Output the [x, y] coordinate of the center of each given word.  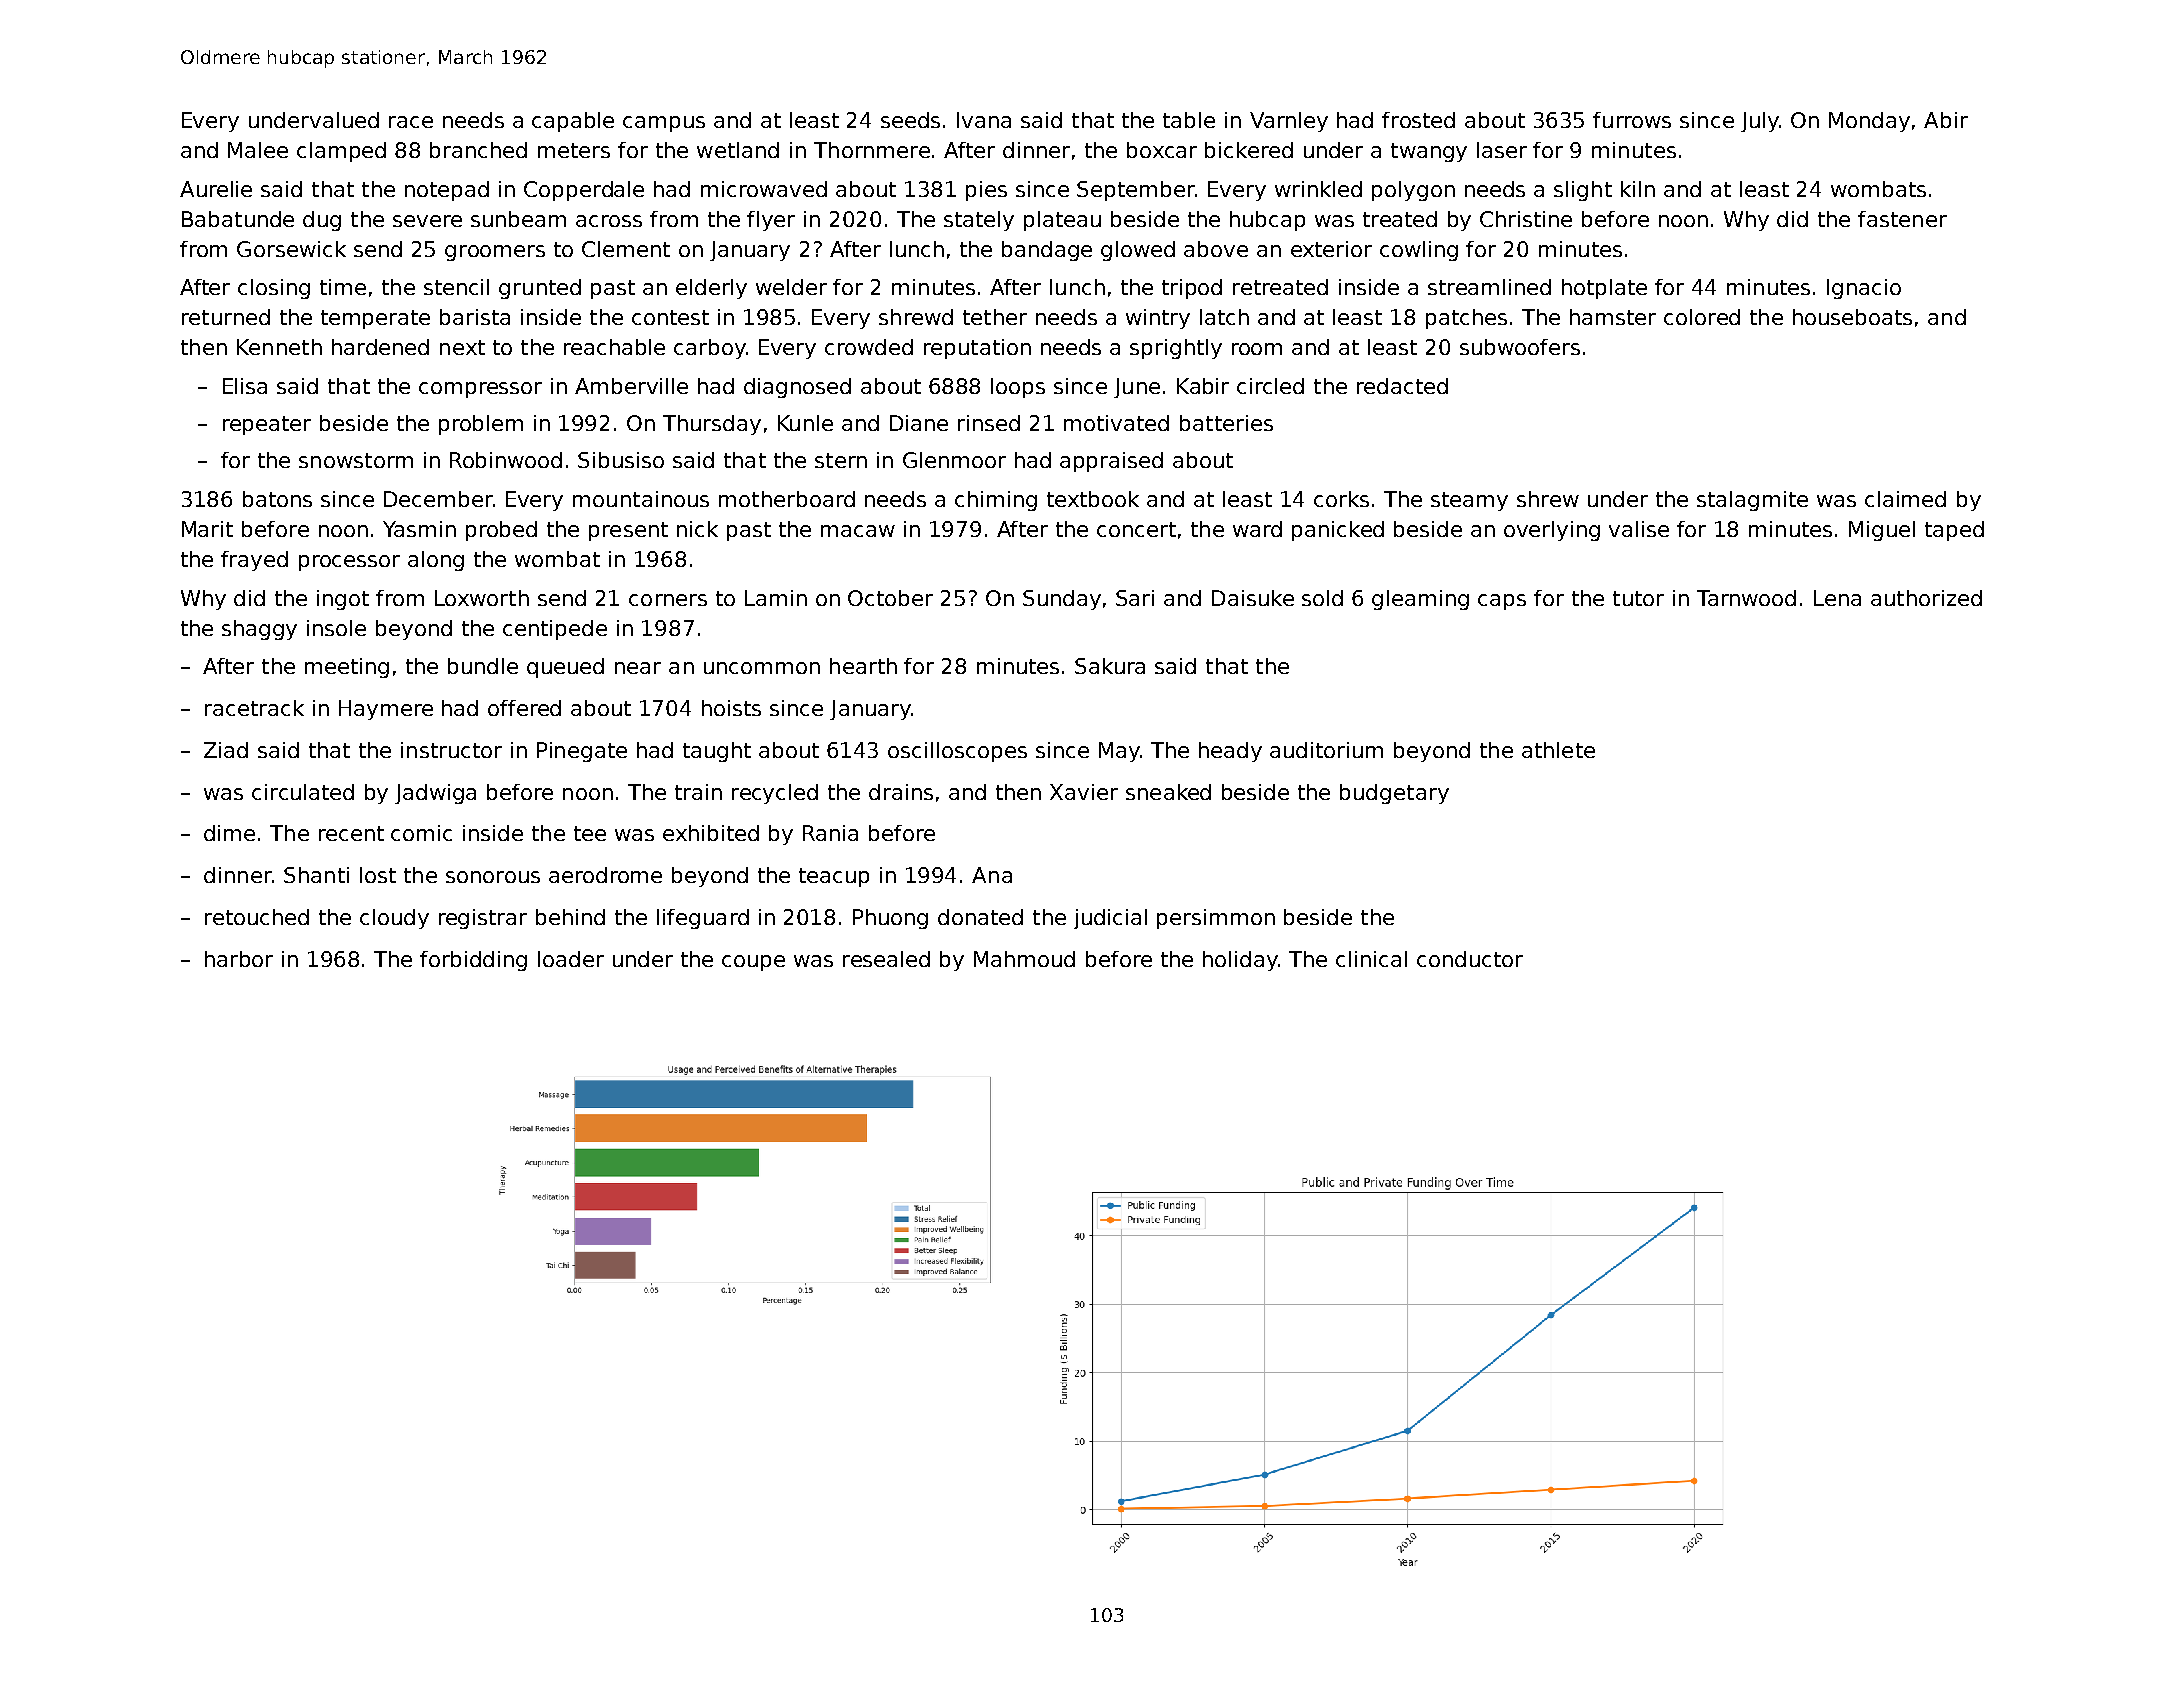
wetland [738, 150]
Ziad [226, 750]
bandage [1047, 251]
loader [571, 959]
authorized [1926, 598]
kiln [1638, 189]
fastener [1902, 219]
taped [1954, 531]
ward [1257, 529]
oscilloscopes [957, 752]
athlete [1558, 750]
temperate [375, 319]
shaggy [259, 630]
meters [574, 150]
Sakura [1110, 666]
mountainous [641, 499]
